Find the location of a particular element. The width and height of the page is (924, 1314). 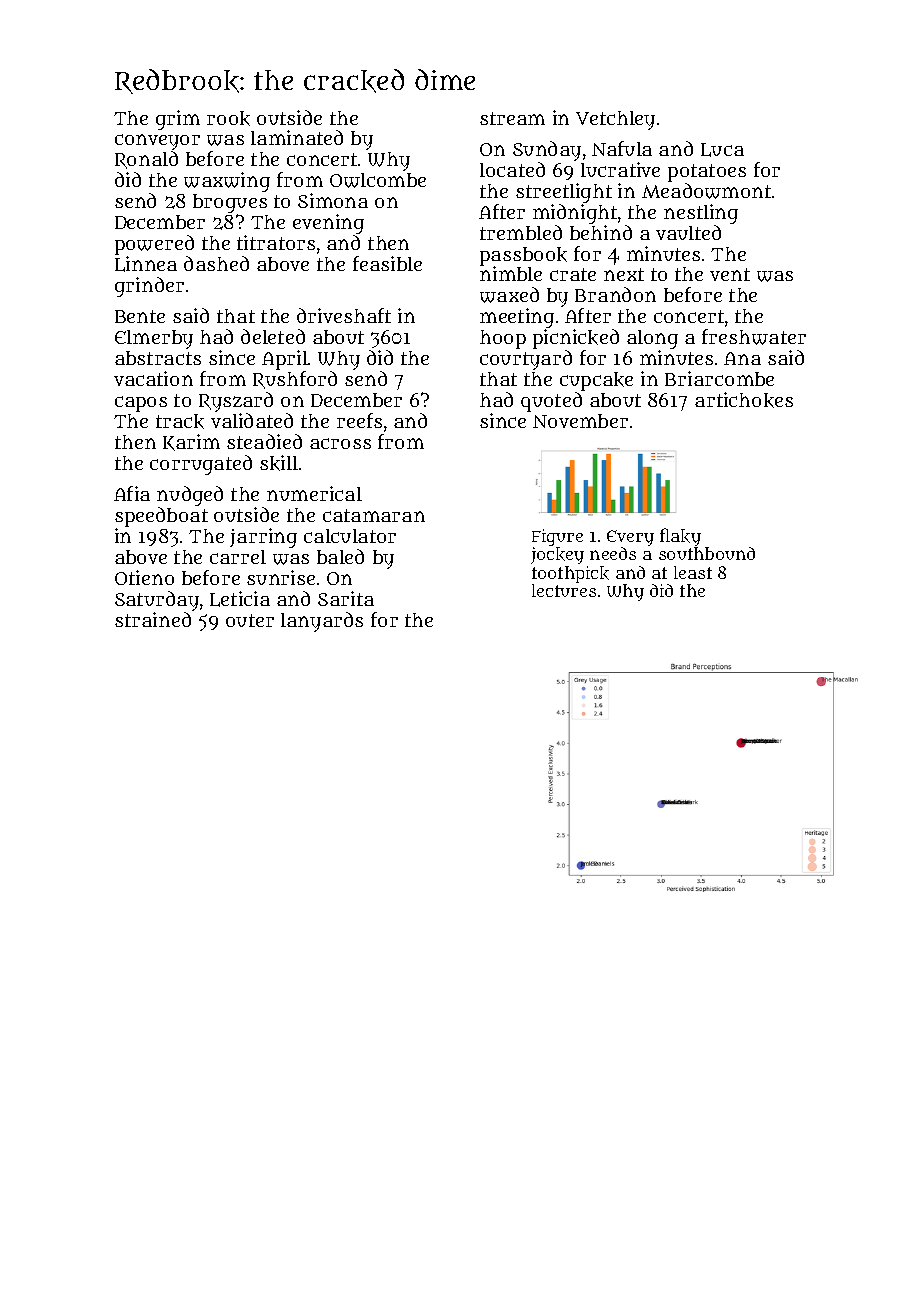

least is located at coordinates (693, 572).
